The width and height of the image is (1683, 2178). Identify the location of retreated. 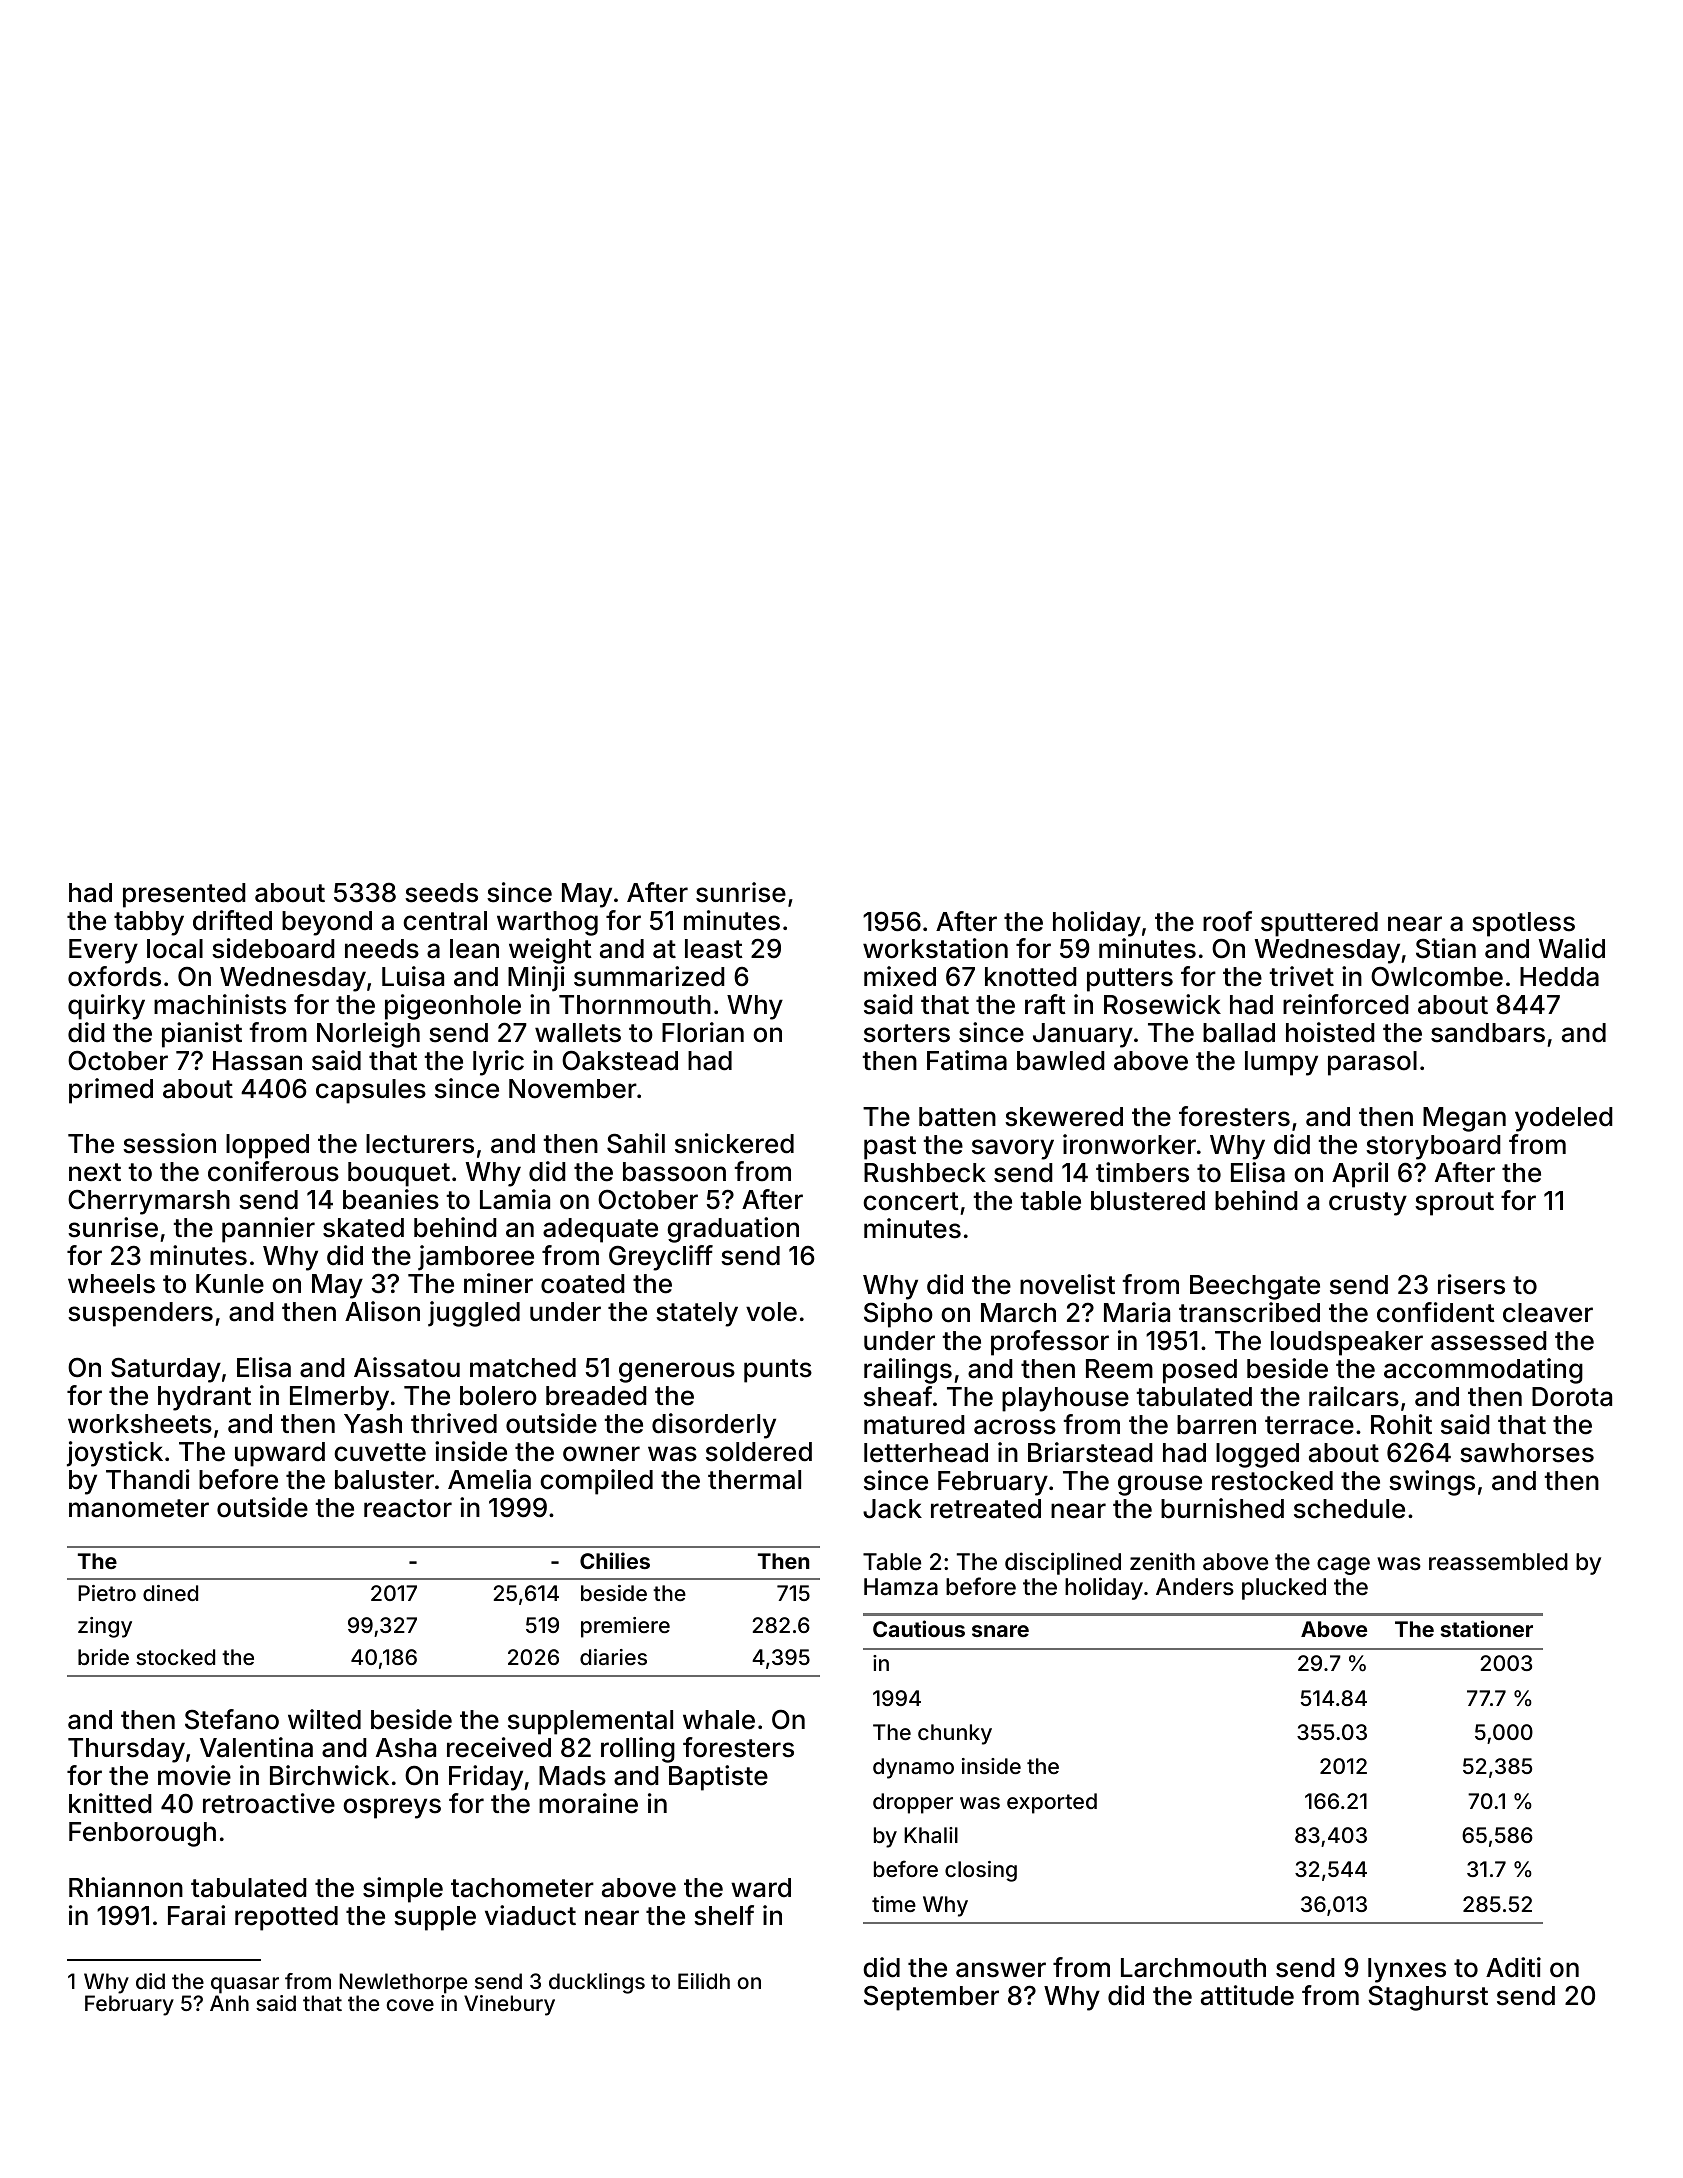
(986, 1509).
